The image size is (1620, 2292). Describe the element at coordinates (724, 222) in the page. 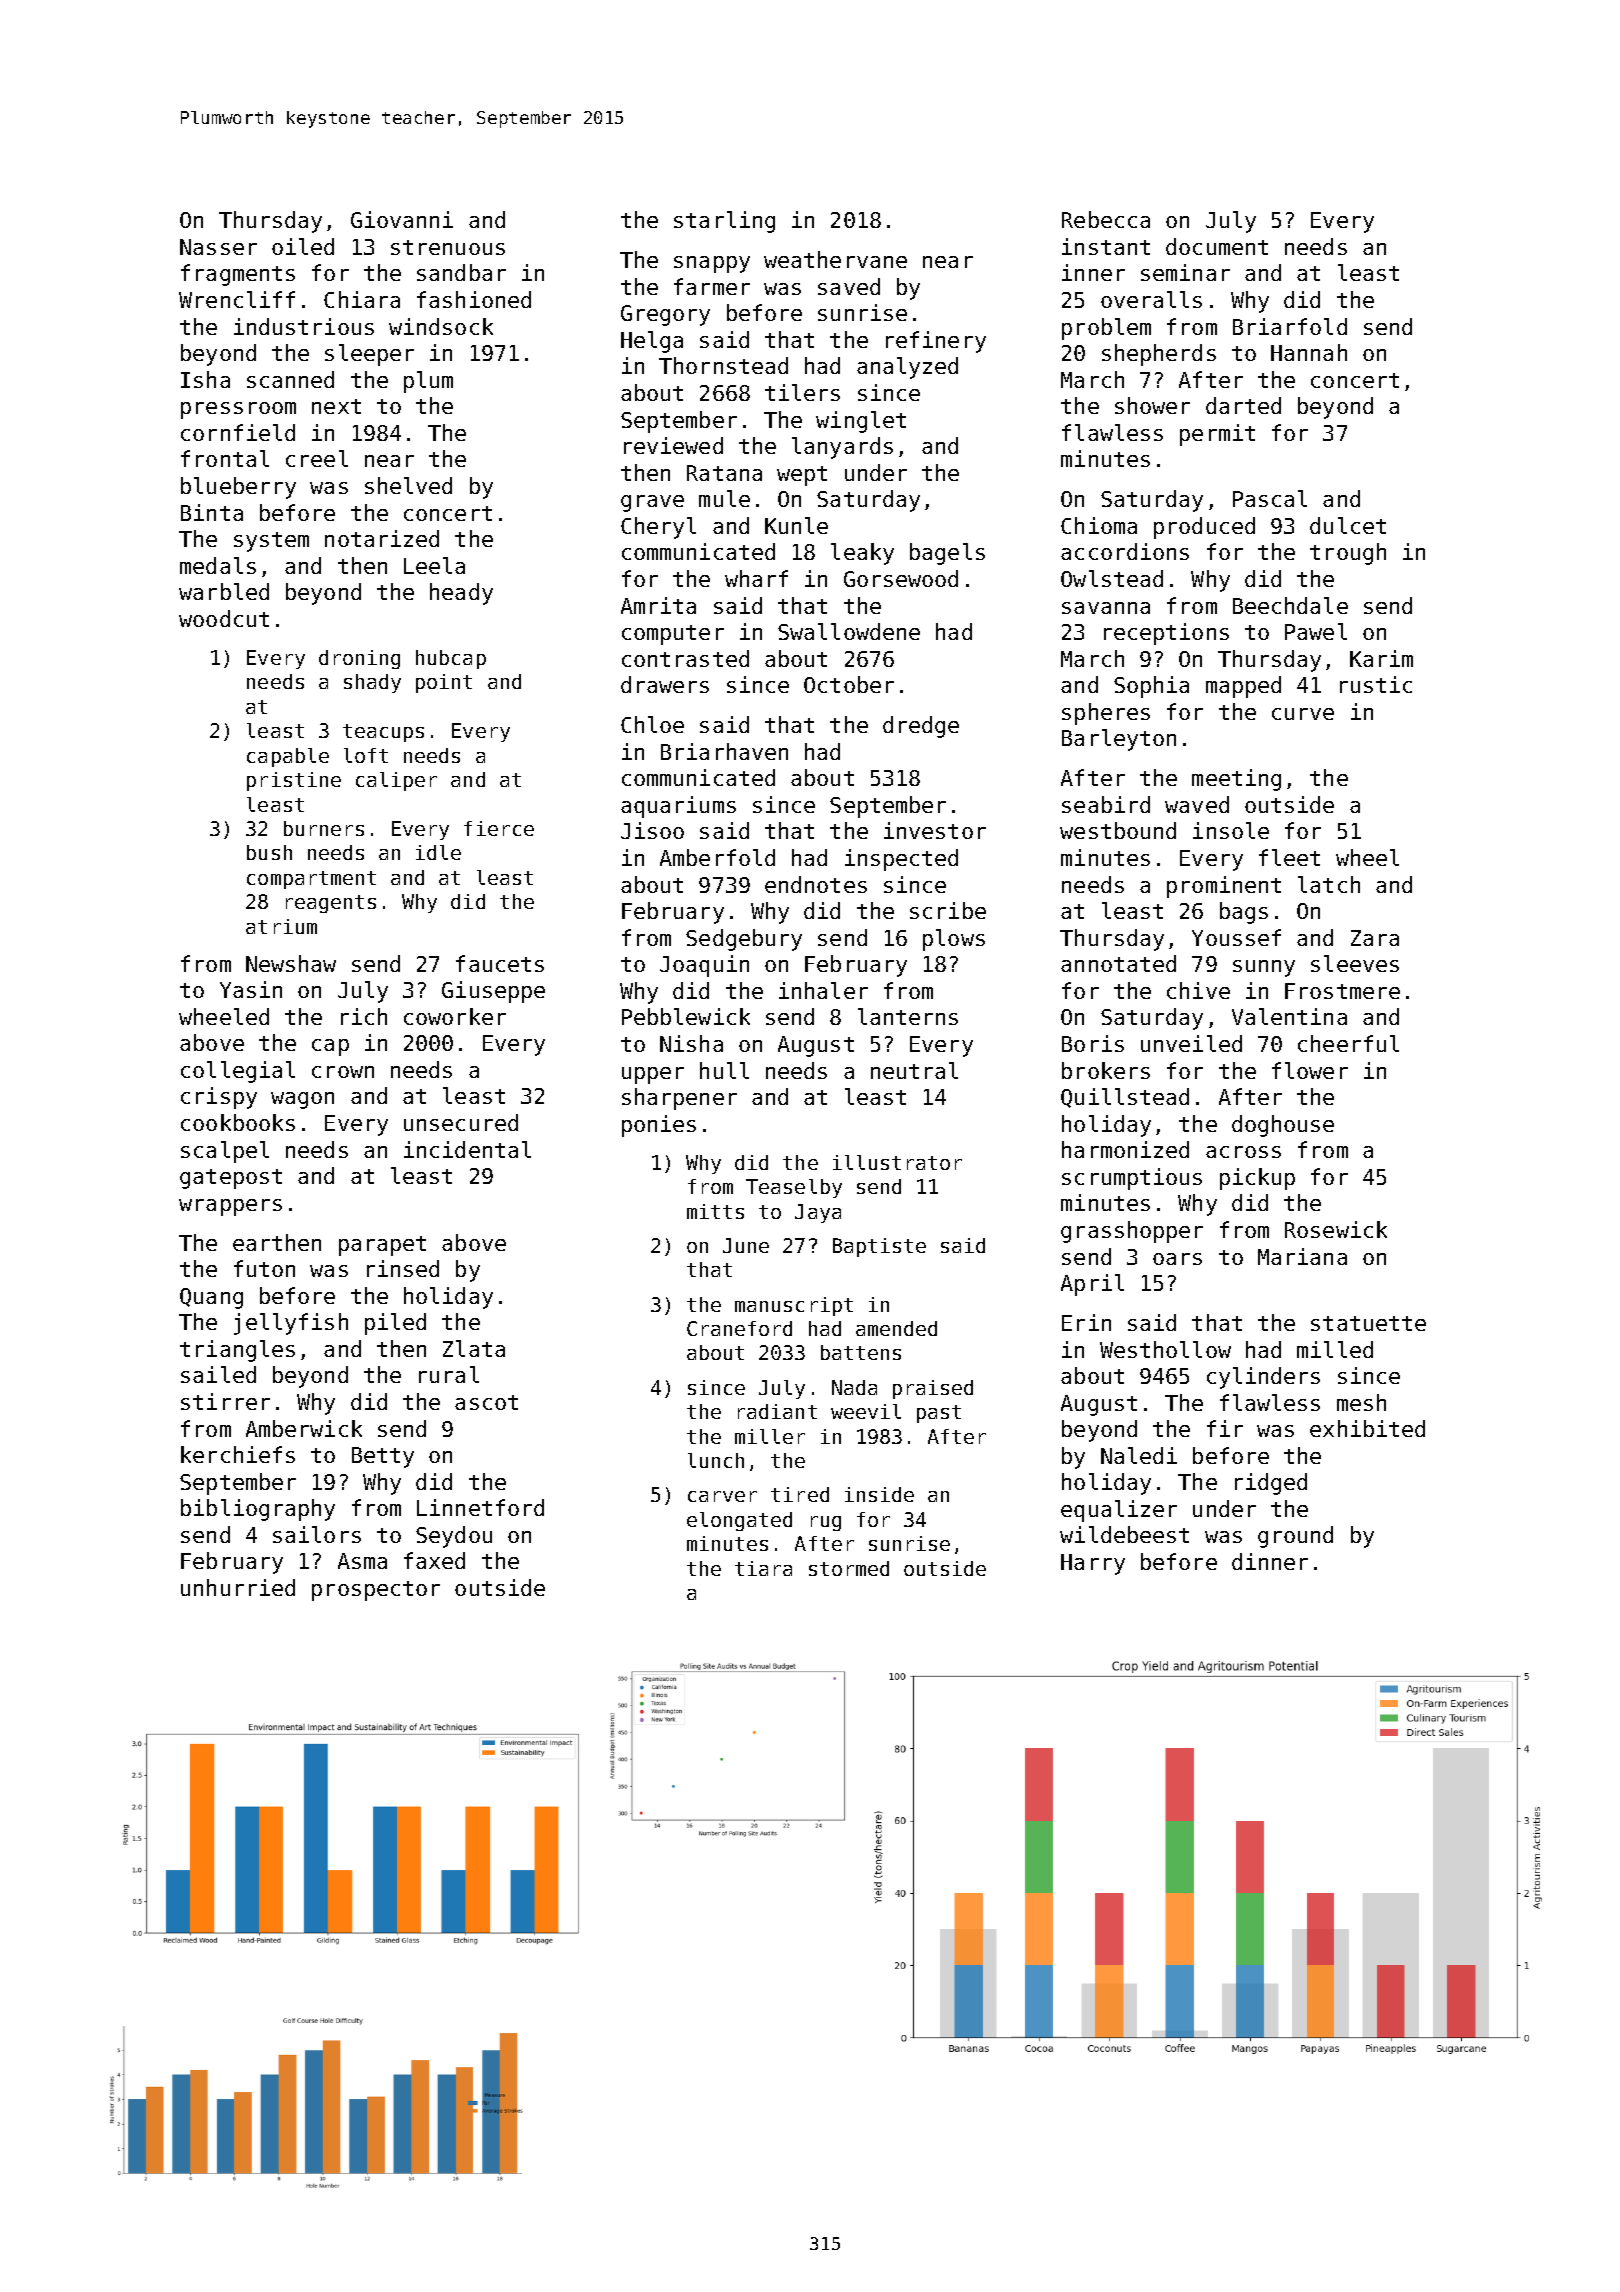

I see `starling` at that location.
